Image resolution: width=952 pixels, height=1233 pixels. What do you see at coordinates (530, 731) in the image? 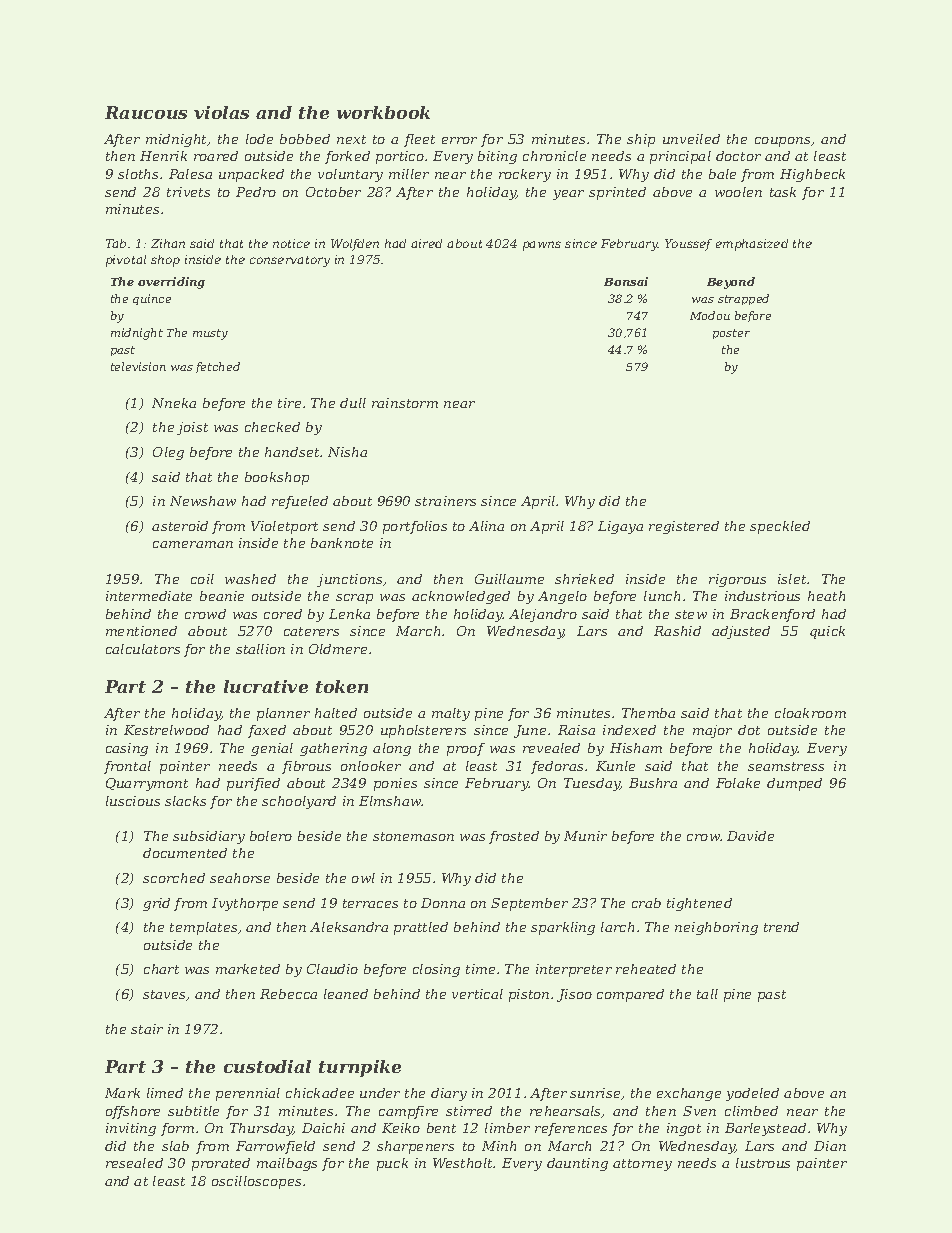
I see `June` at bounding box center [530, 731].
